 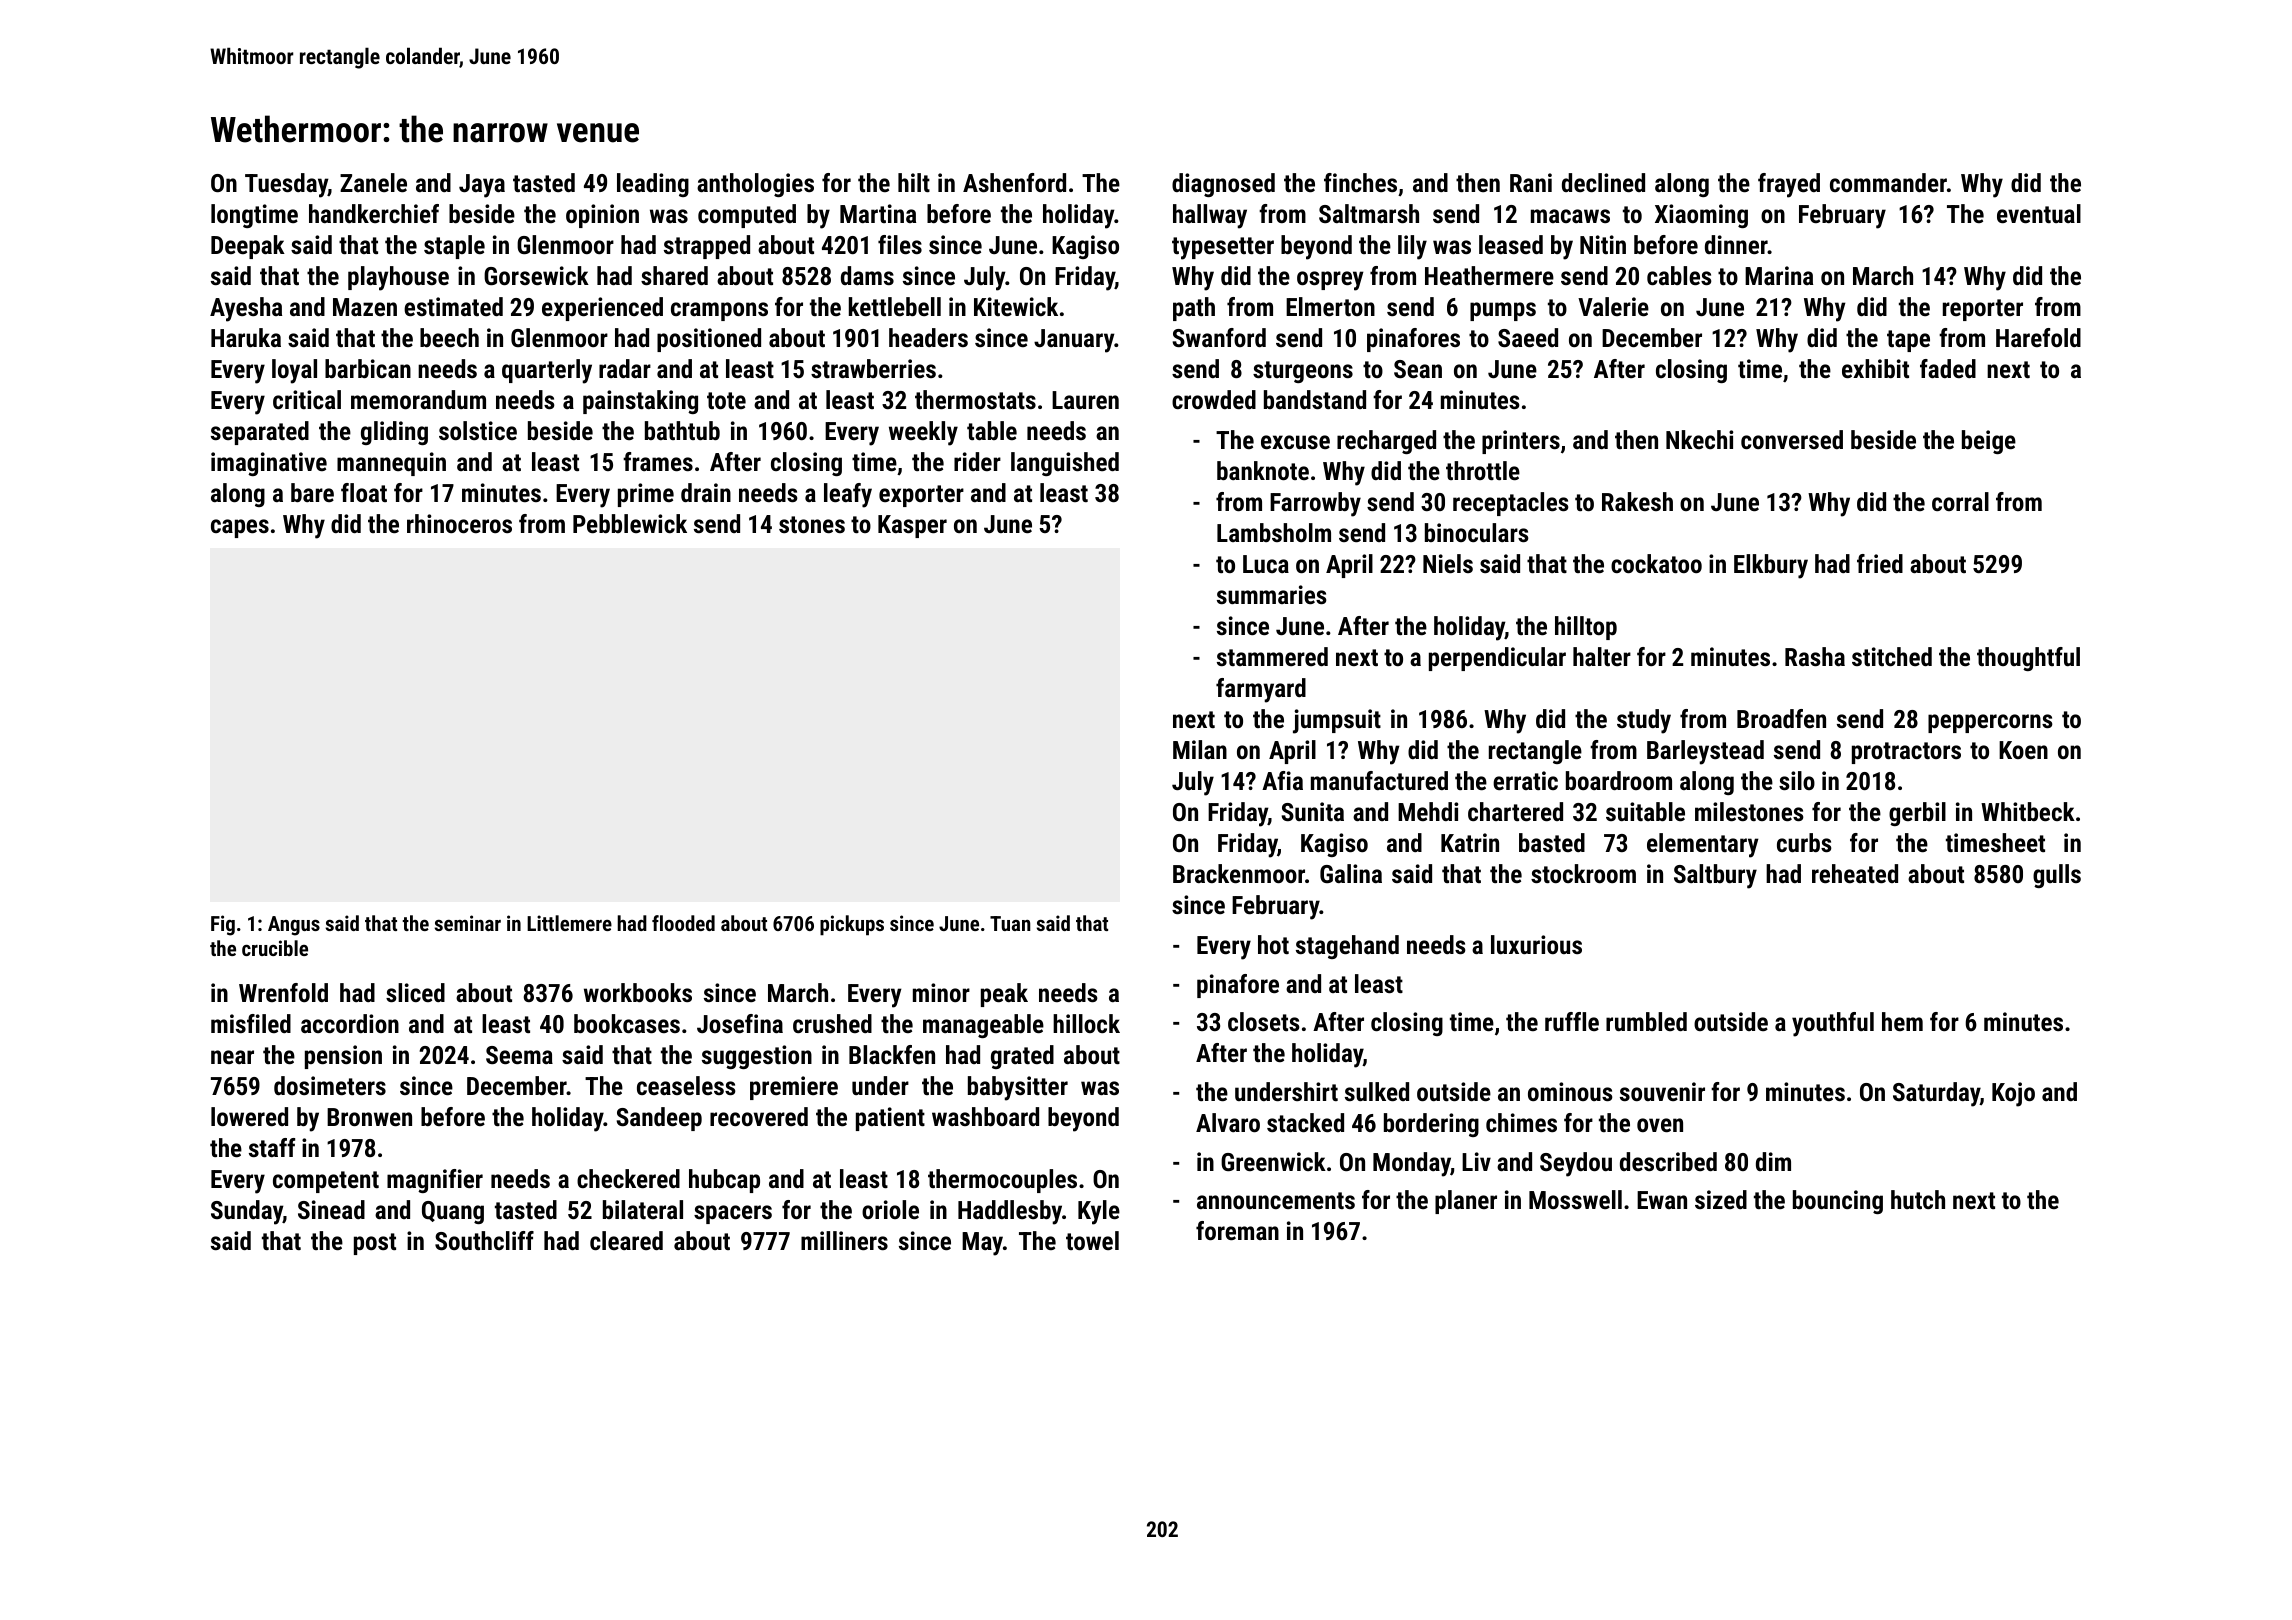 What do you see at coordinates (1369, 213) in the image?
I see `Saltmarsh` at bounding box center [1369, 213].
